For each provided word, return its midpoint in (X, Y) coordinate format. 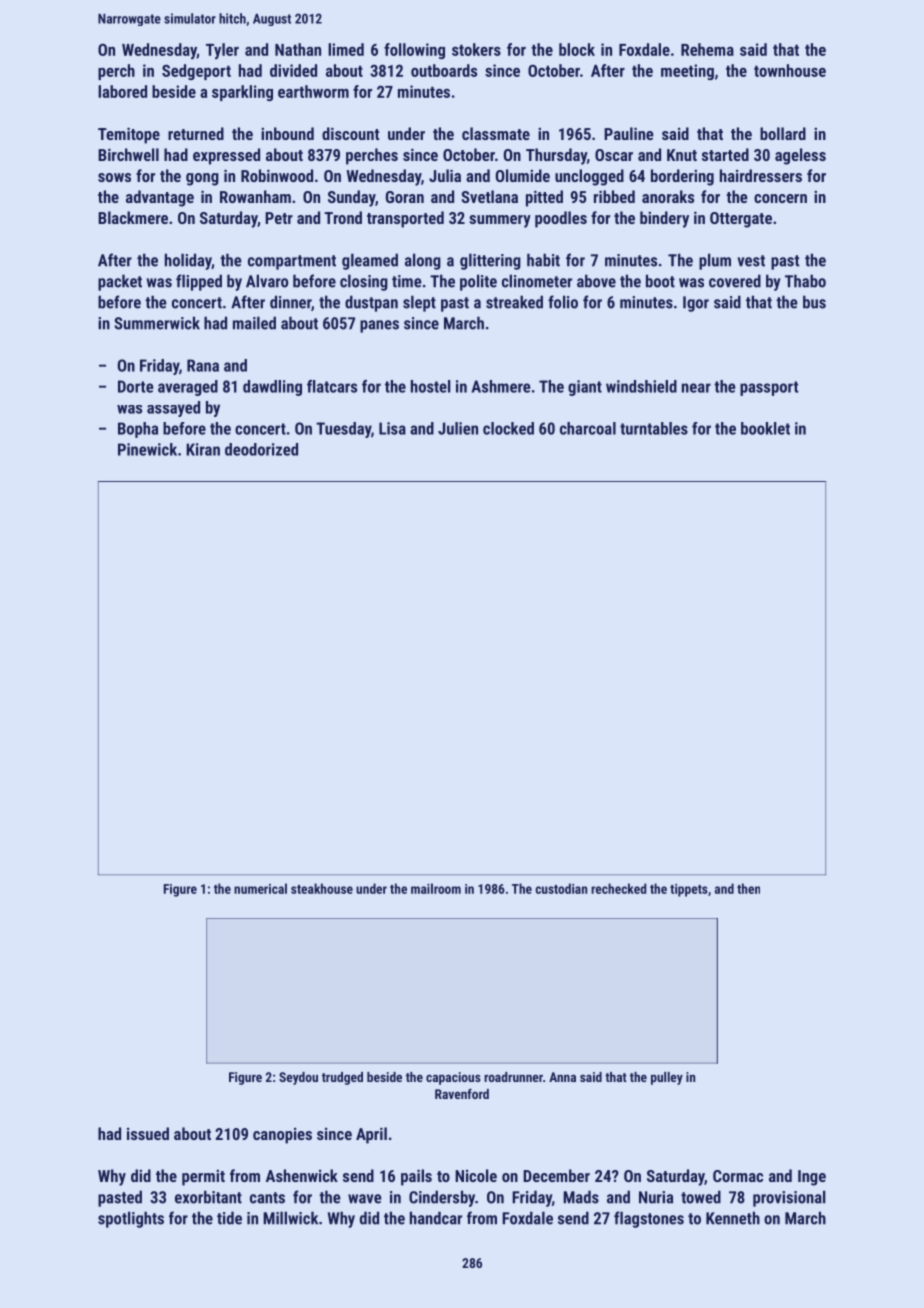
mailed (254, 323)
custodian (561, 888)
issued (148, 1133)
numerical (260, 888)
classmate (496, 133)
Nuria (656, 1197)
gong (202, 179)
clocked (508, 428)
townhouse (790, 70)
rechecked (619, 888)
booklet (765, 428)
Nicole (476, 1175)
